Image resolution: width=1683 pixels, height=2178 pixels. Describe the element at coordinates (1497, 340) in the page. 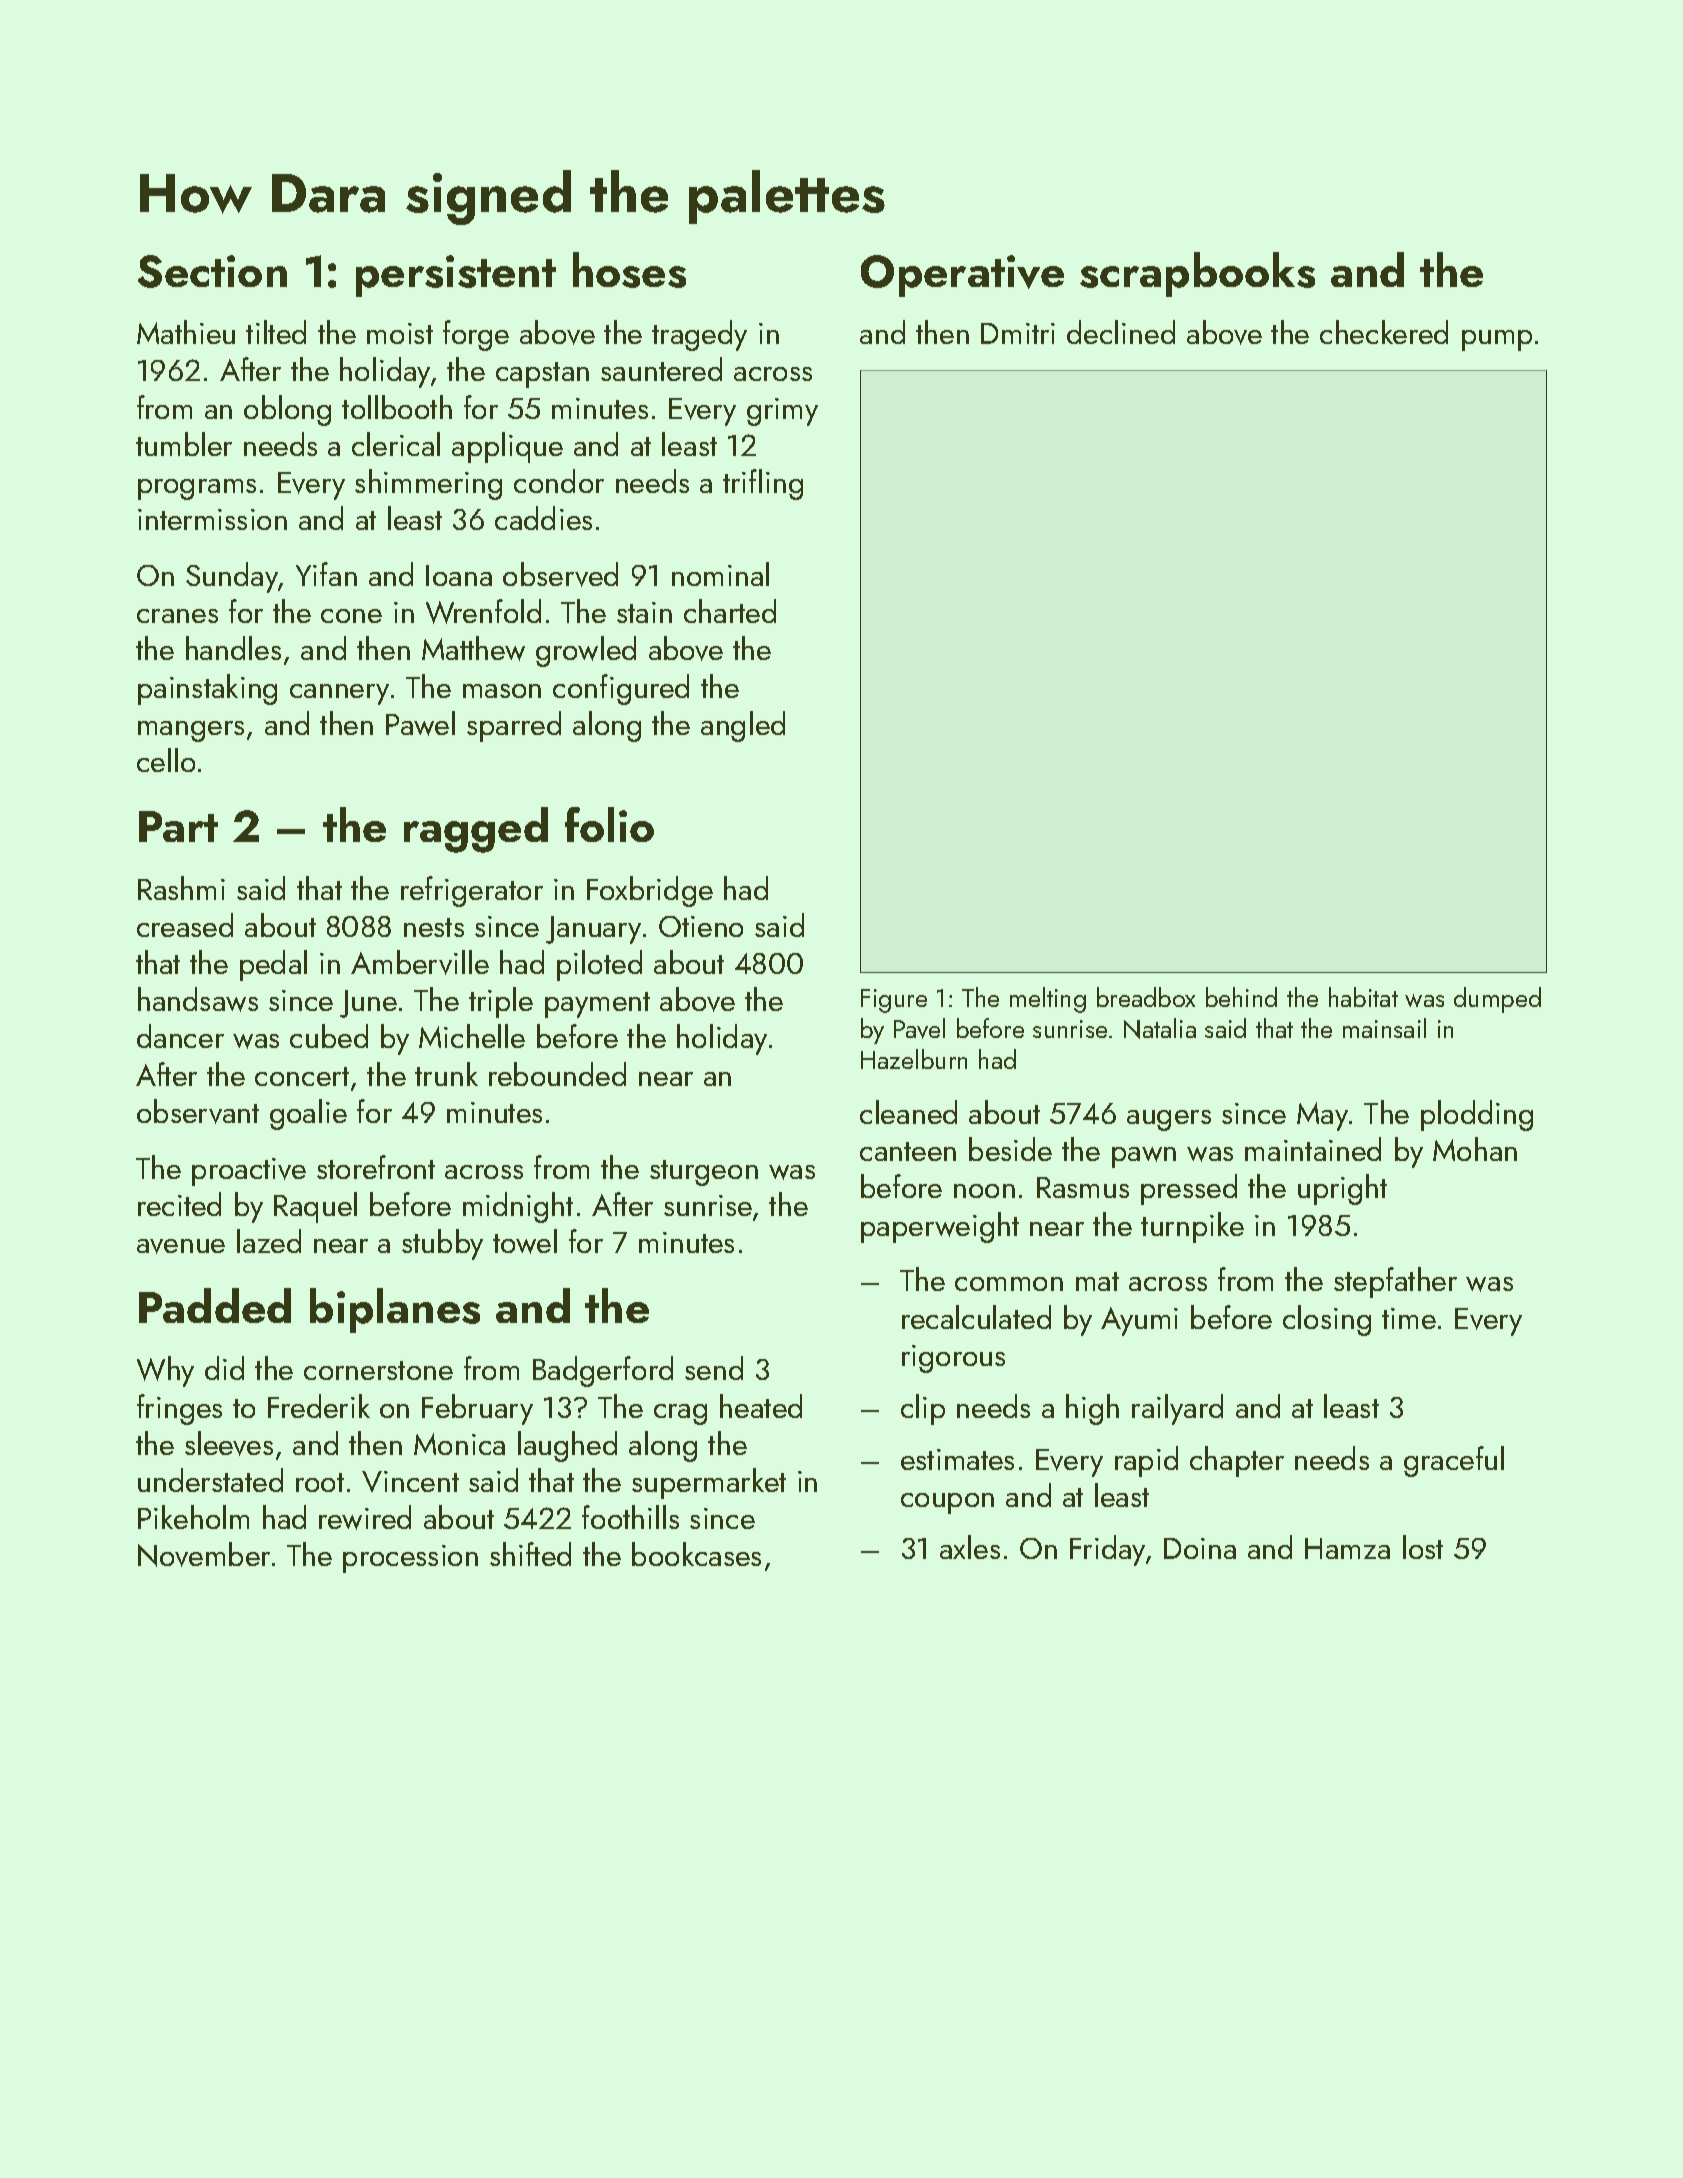

I see `pump` at that location.
